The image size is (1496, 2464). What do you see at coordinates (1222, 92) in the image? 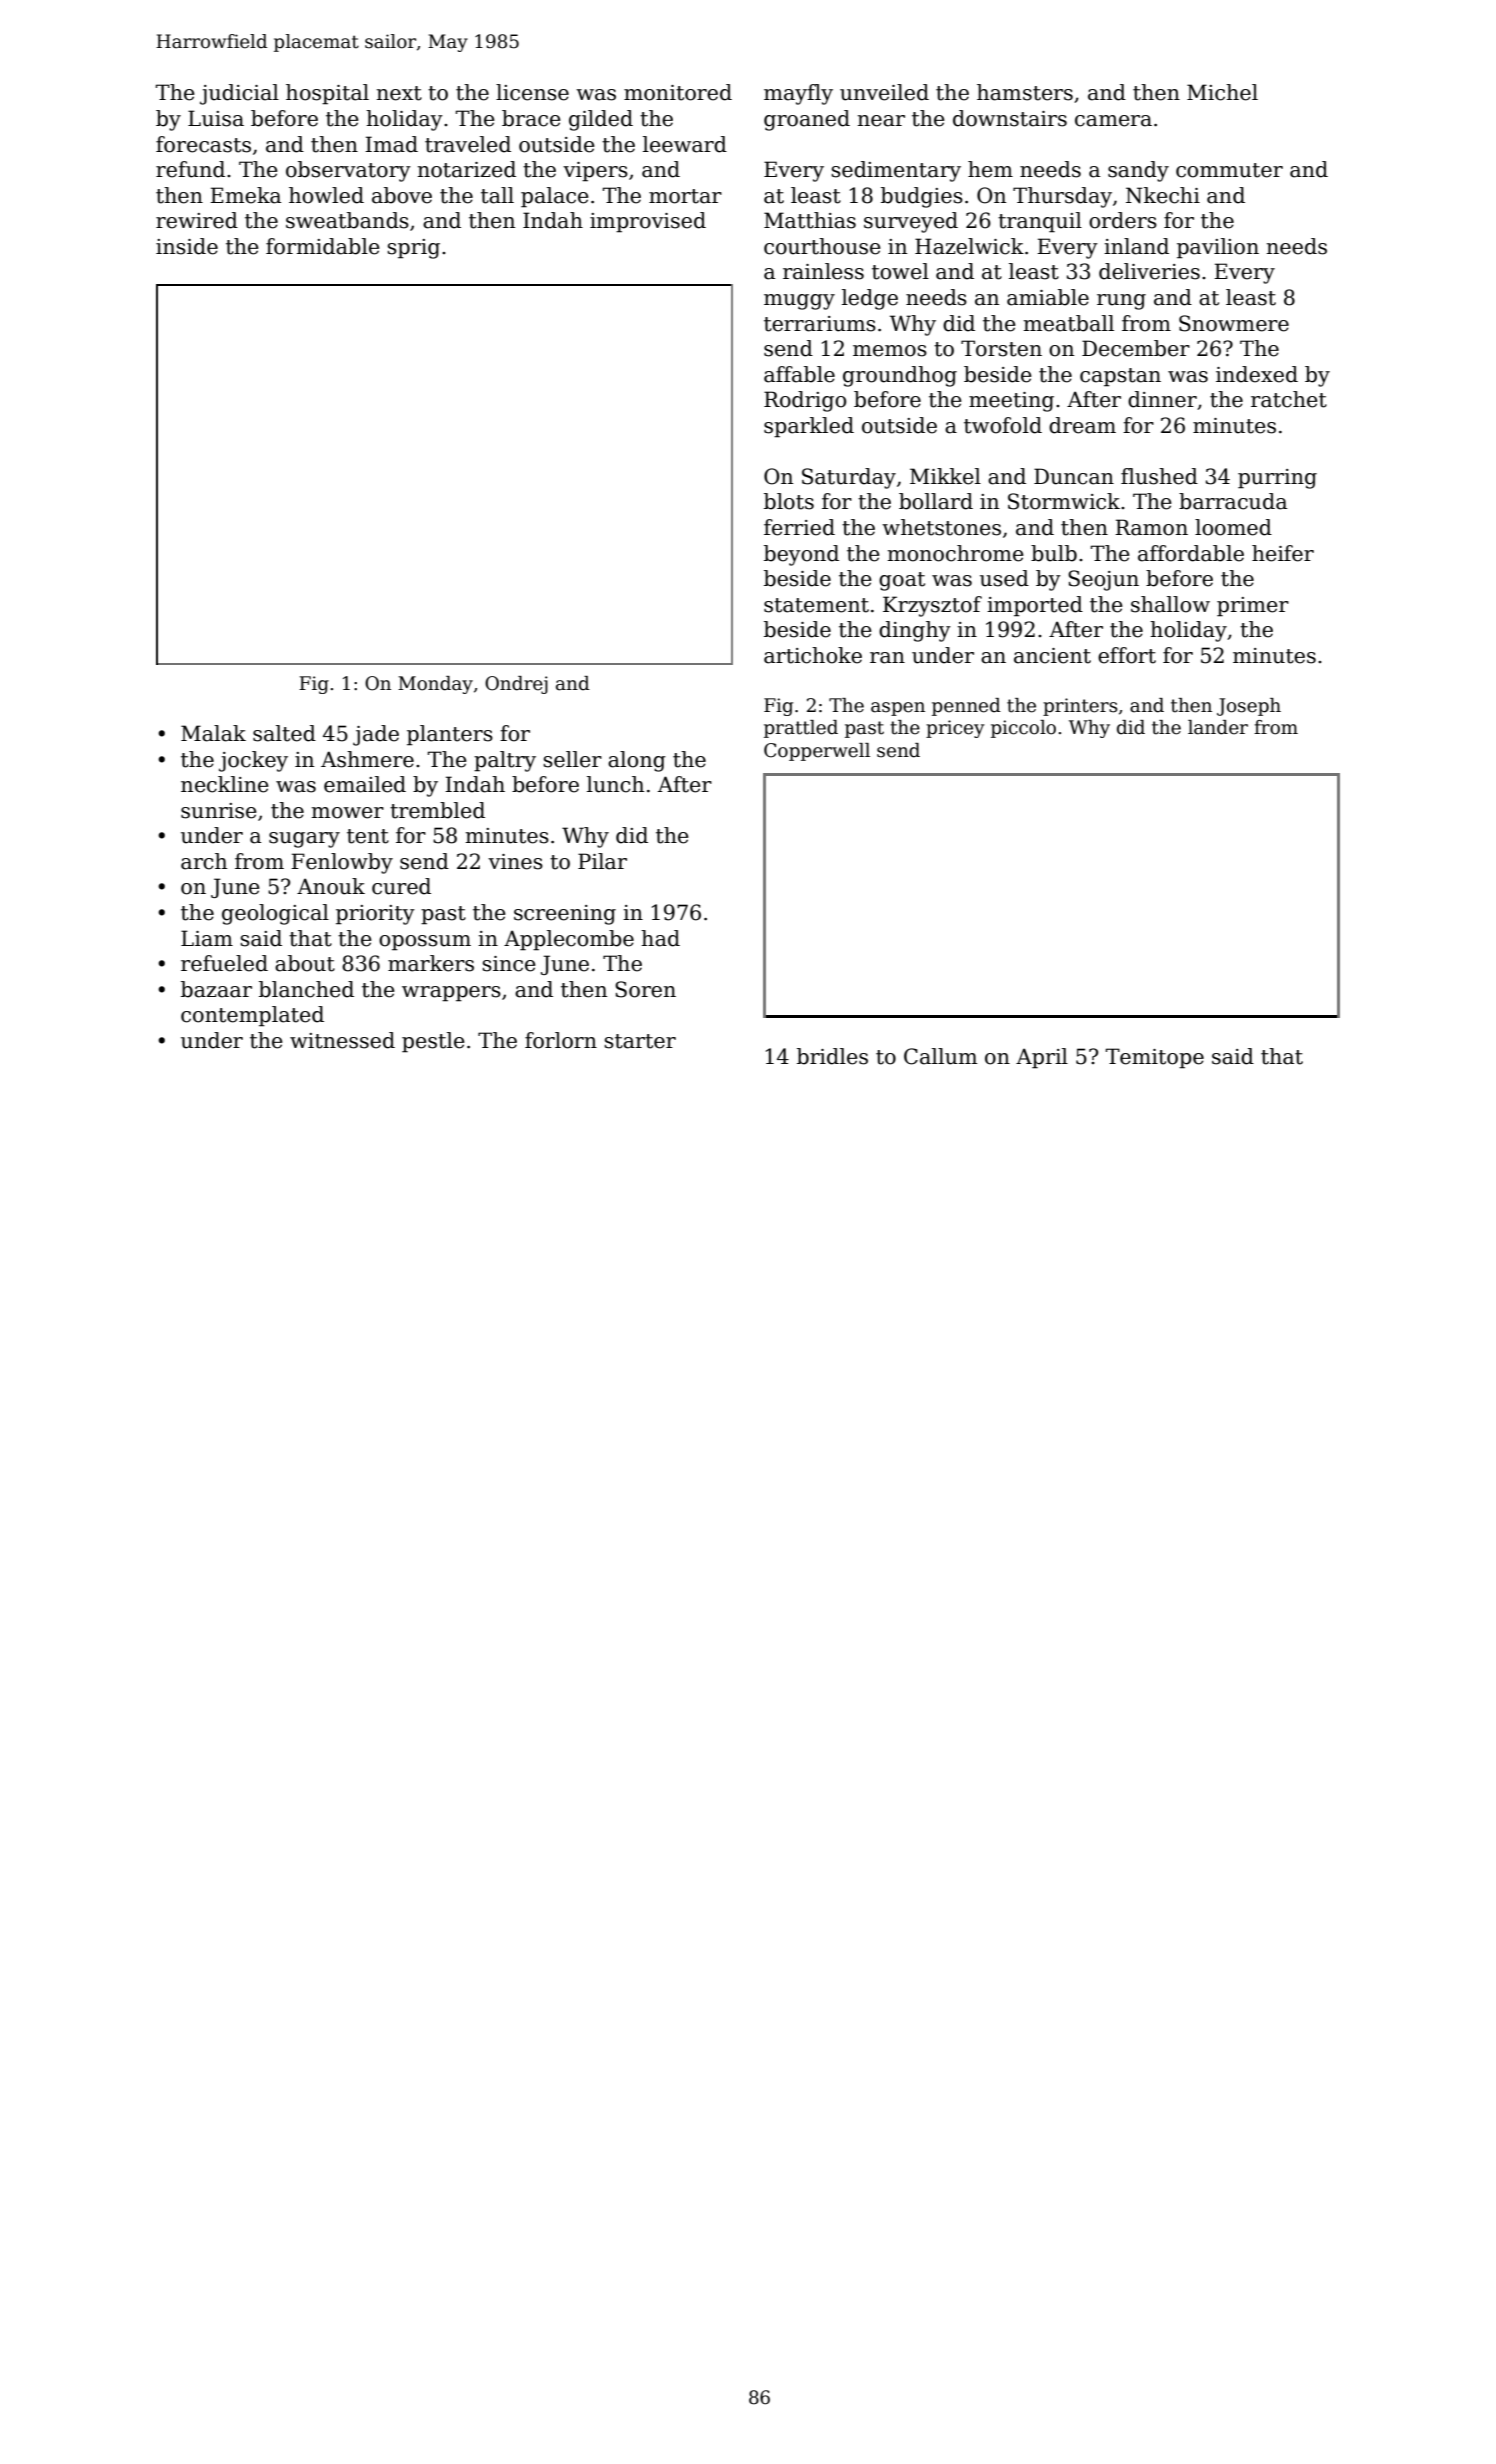
I see `Michel` at bounding box center [1222, 92].
